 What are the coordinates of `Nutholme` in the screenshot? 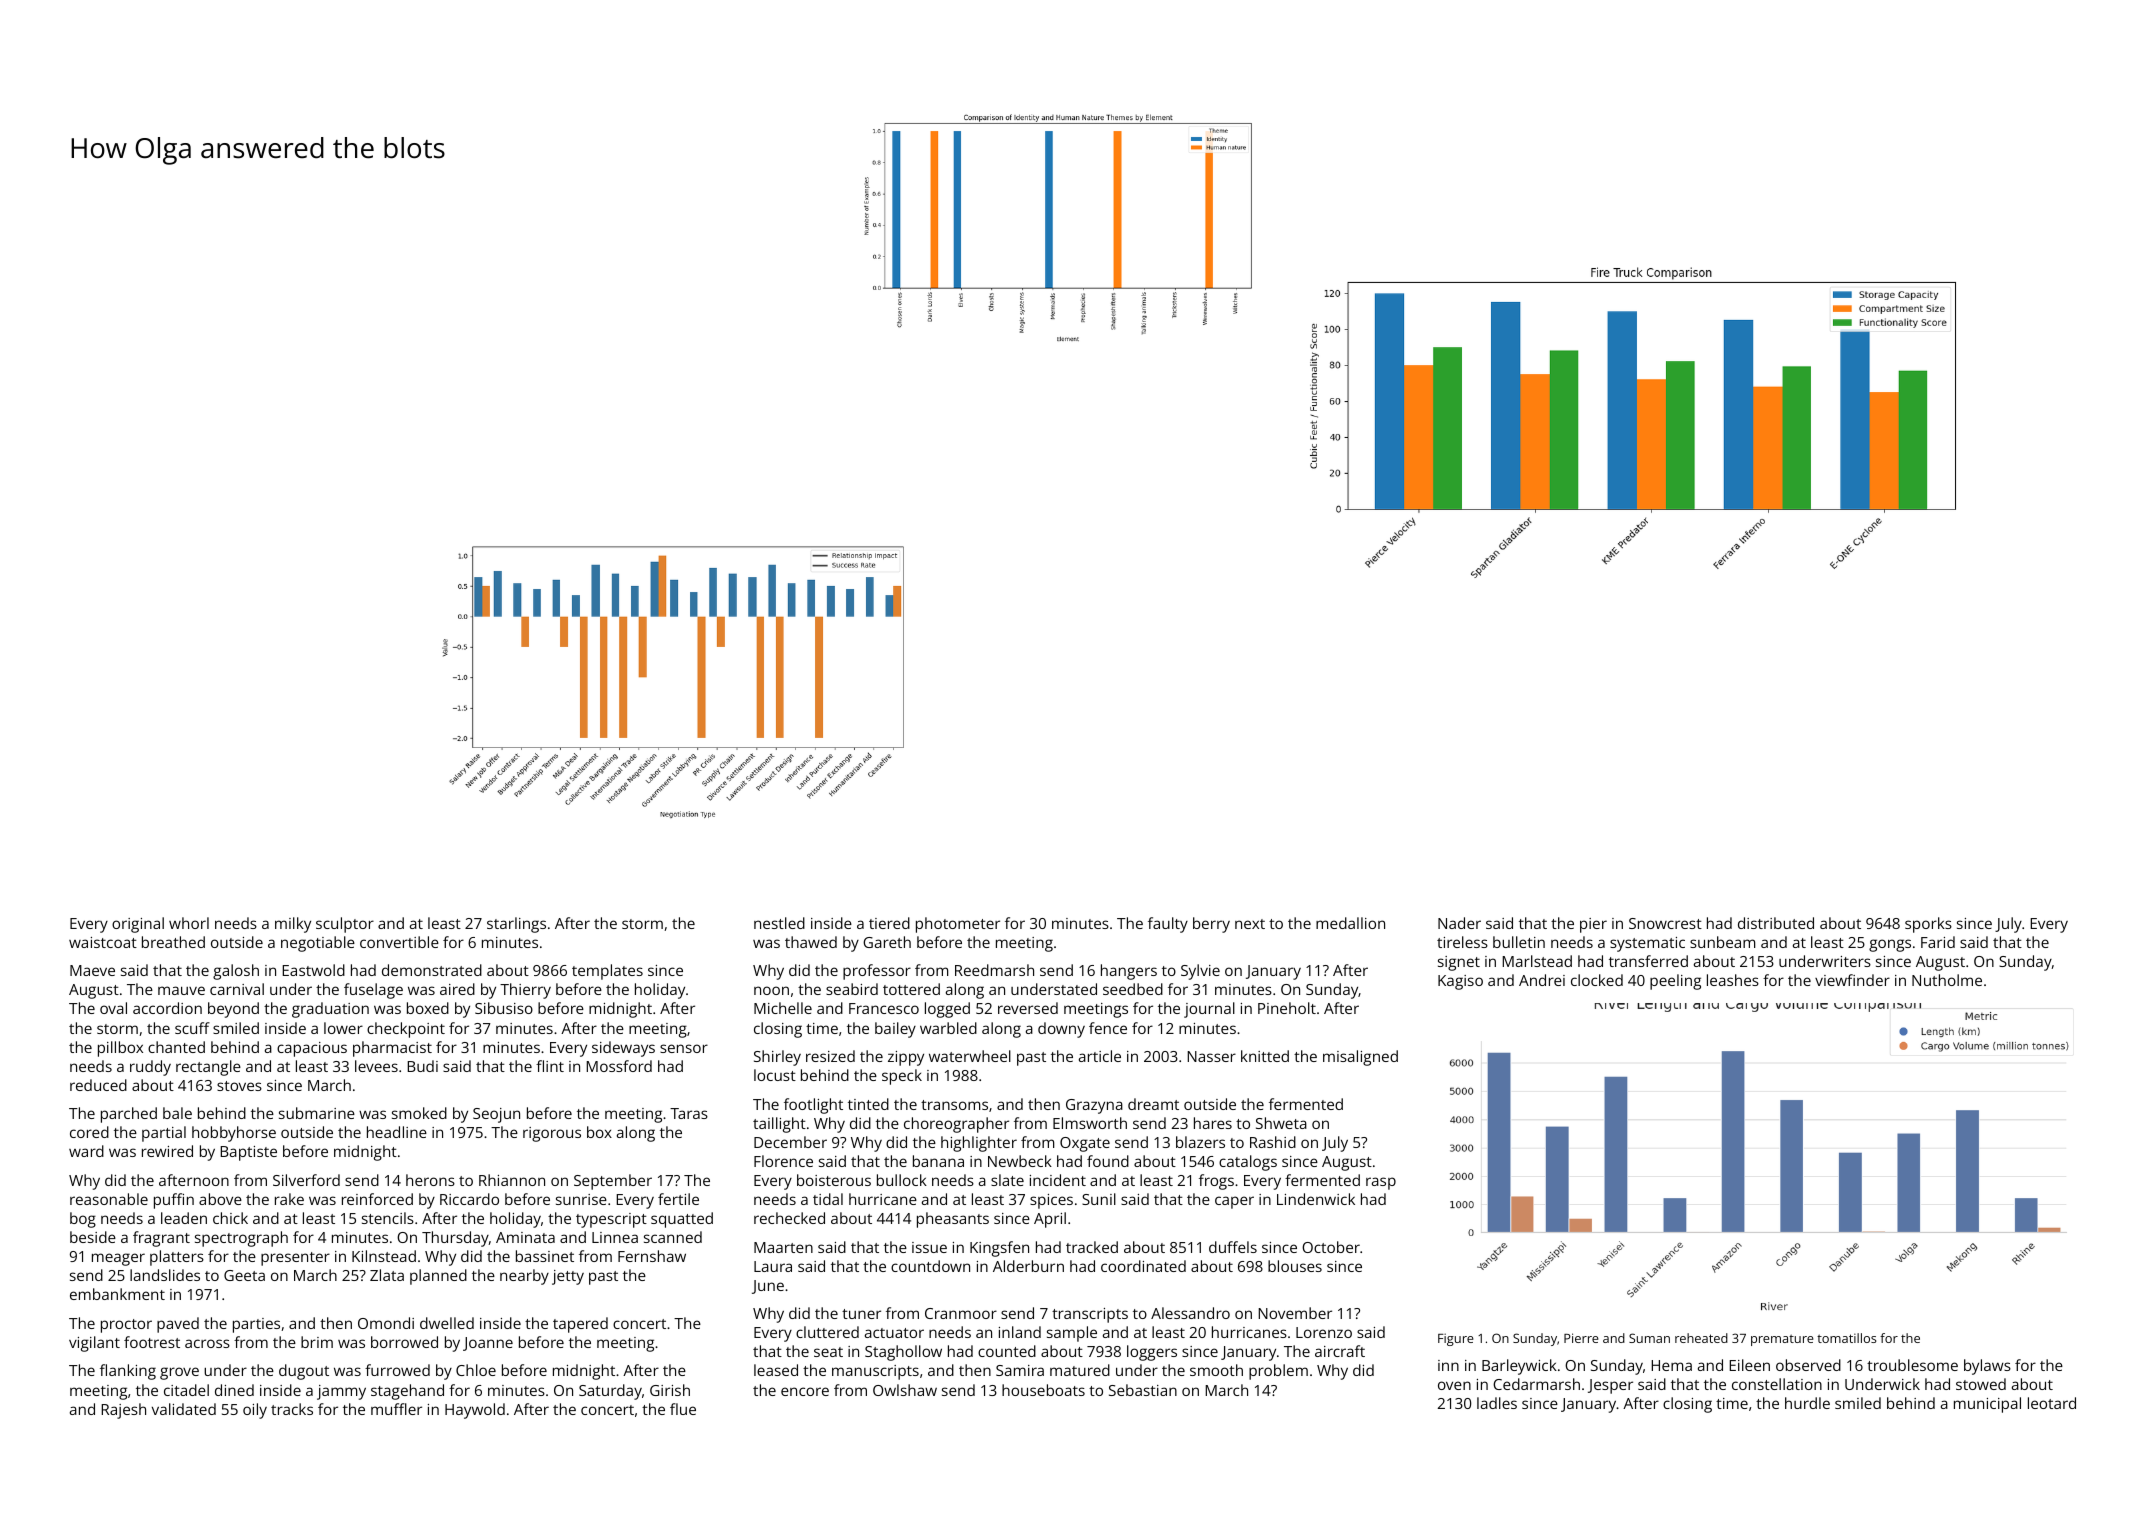 It's located at (1947, 980).
